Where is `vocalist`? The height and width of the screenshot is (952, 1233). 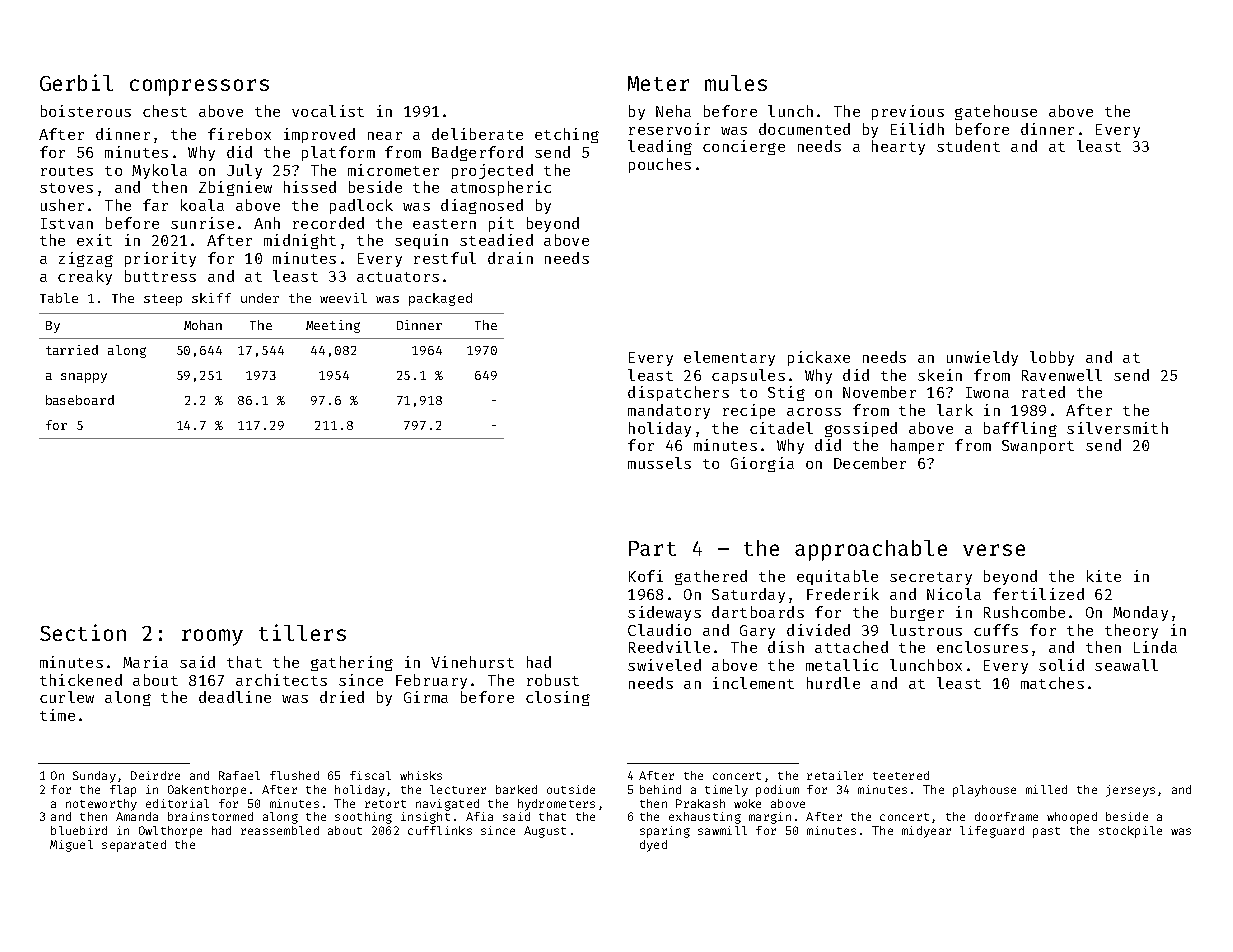 vocalist is located at coordinates (328, 111).
